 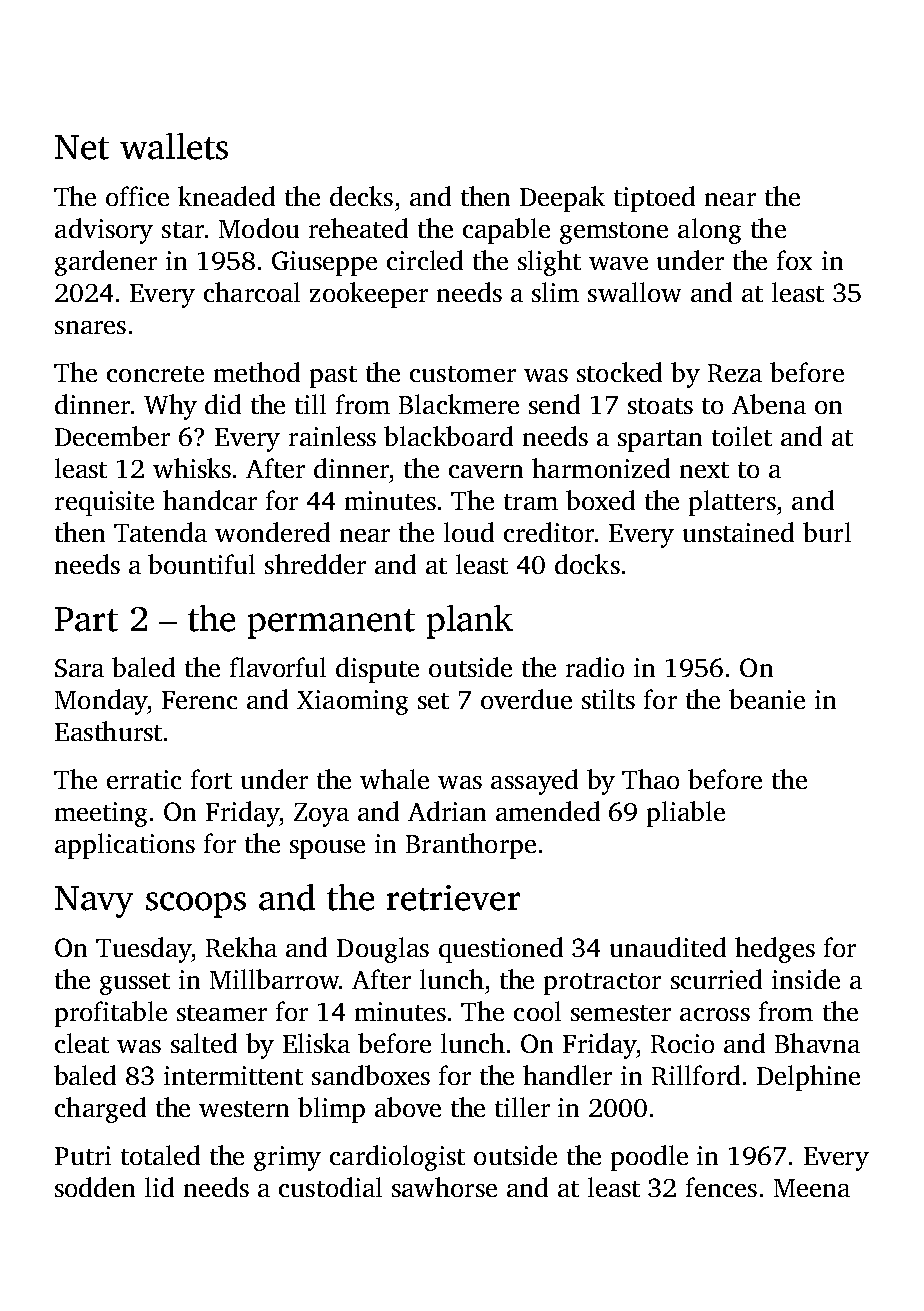 What do you see at coordinates (155, 374) in the screenshot?
I see `concrete` at bounding box center [155, 374].
